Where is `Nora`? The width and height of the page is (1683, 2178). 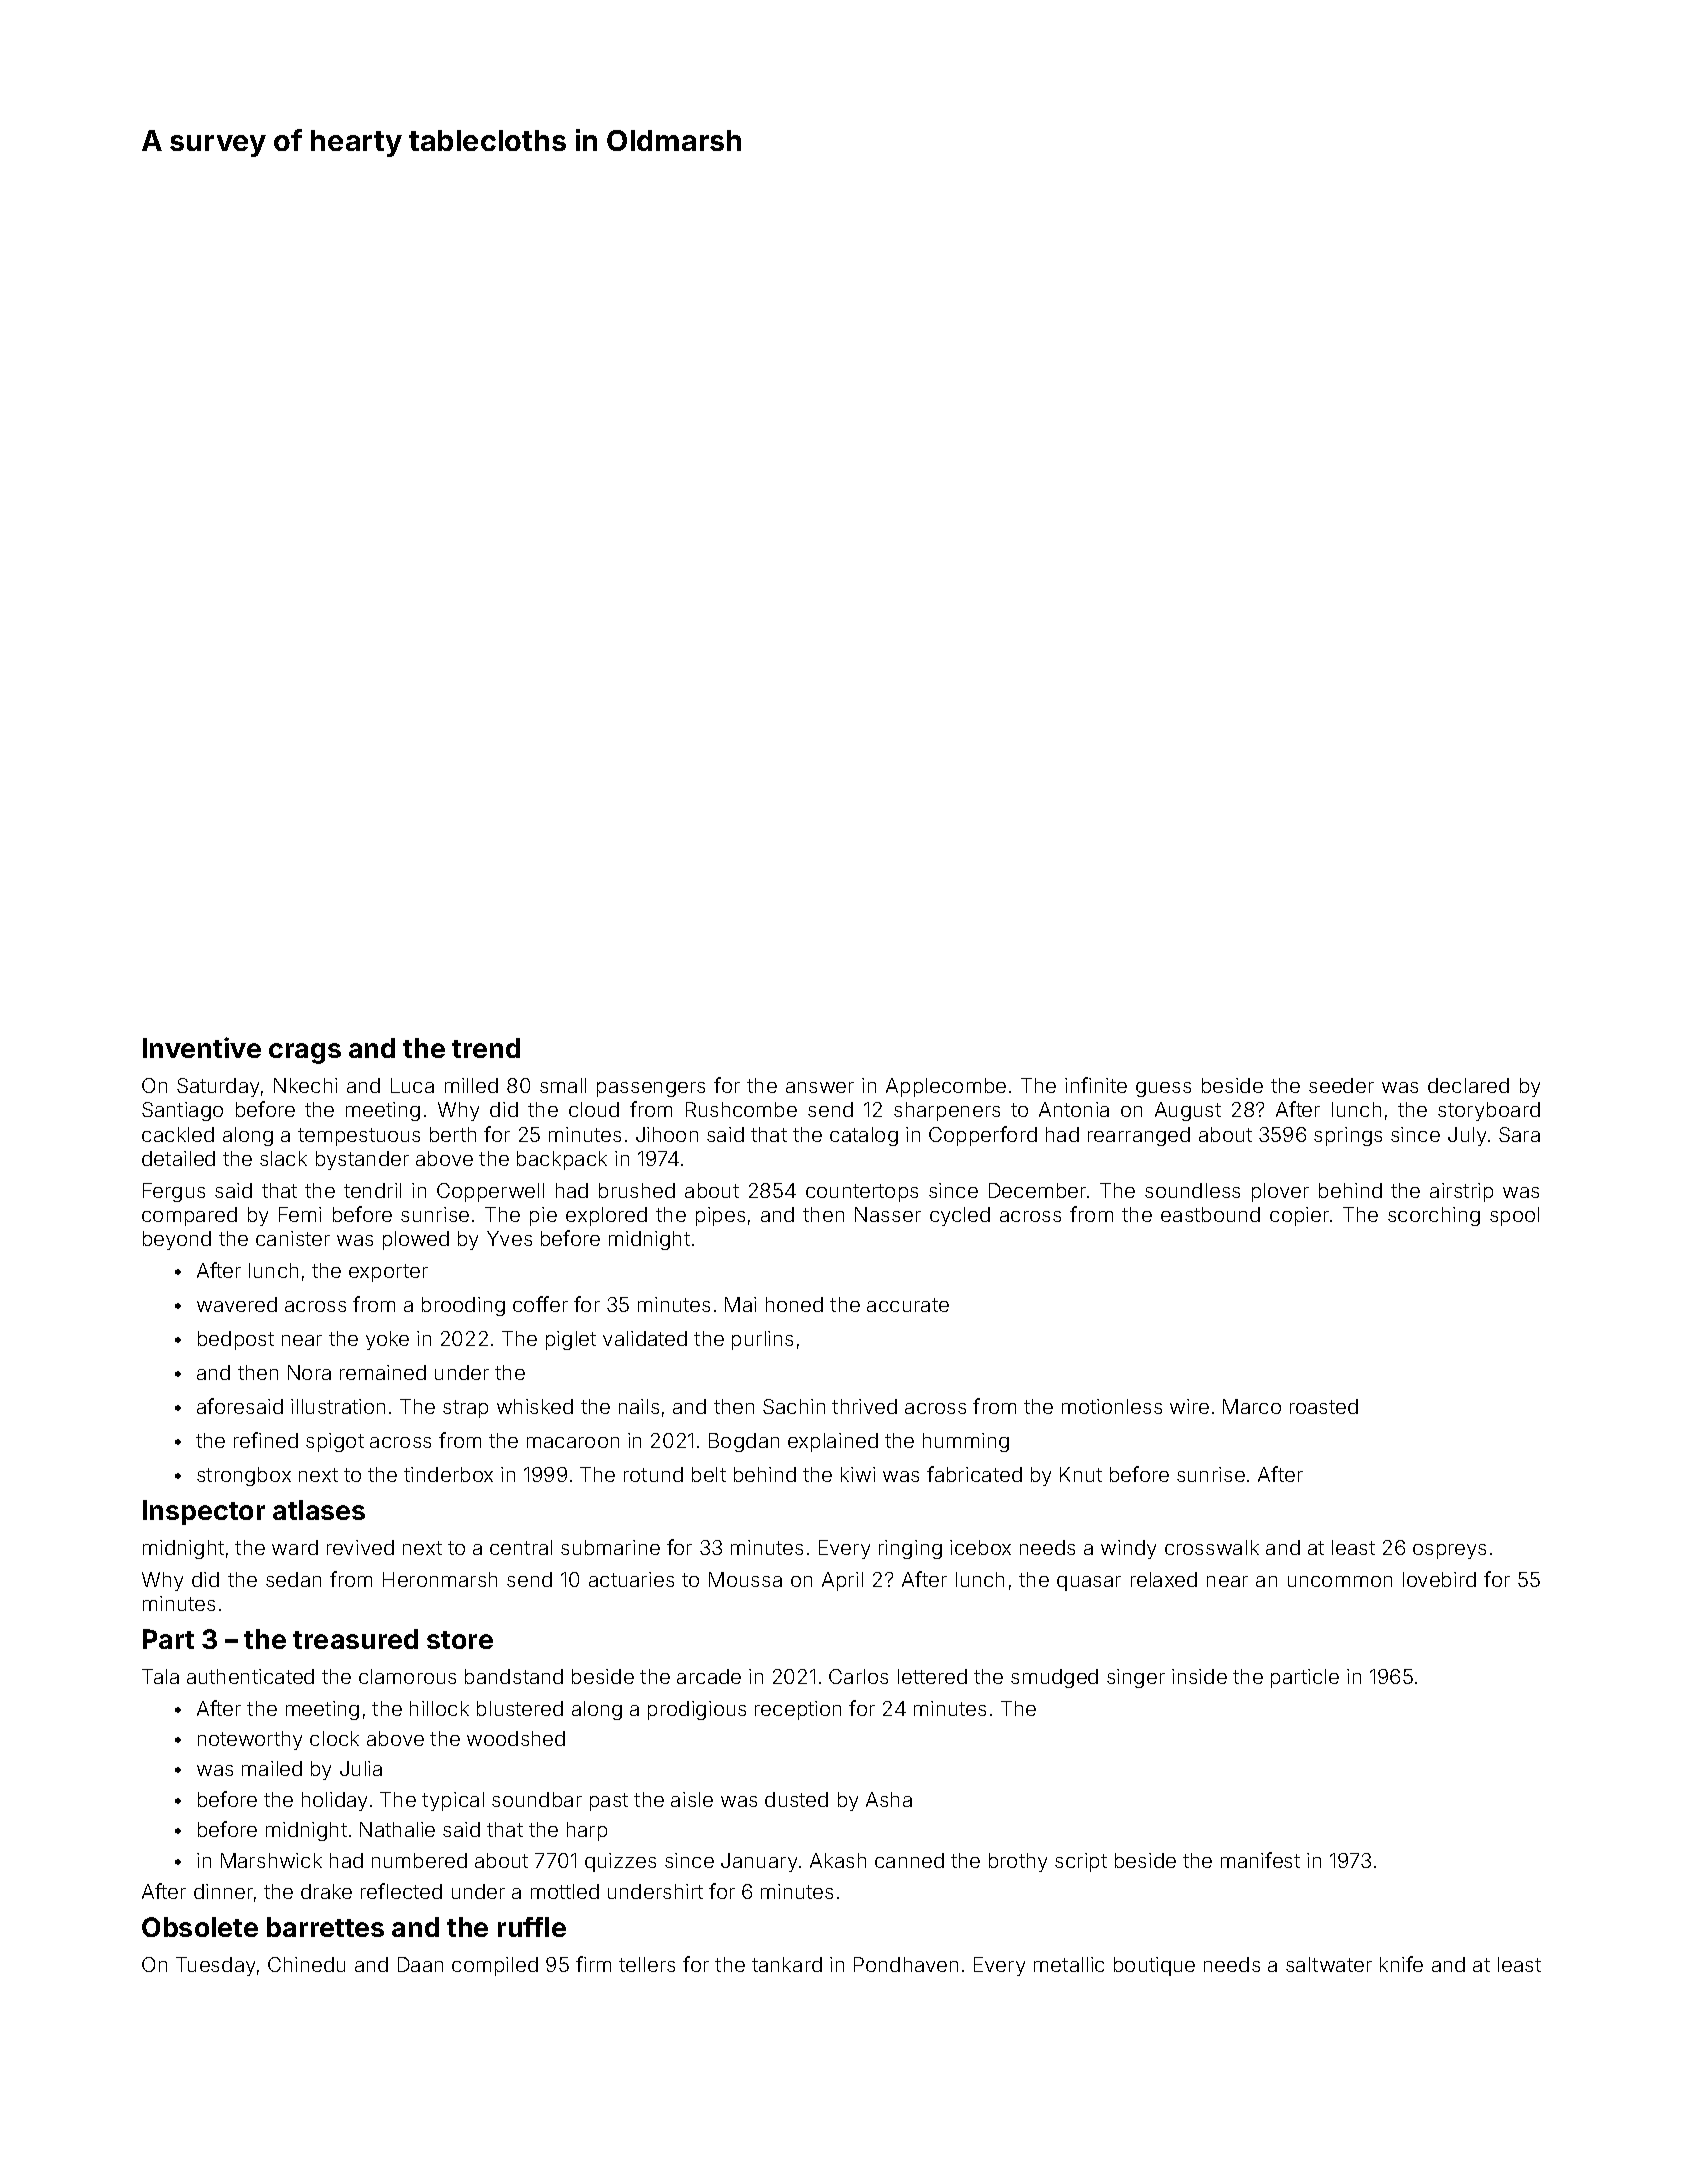
Nora is located at coordinates (309, 1372).
